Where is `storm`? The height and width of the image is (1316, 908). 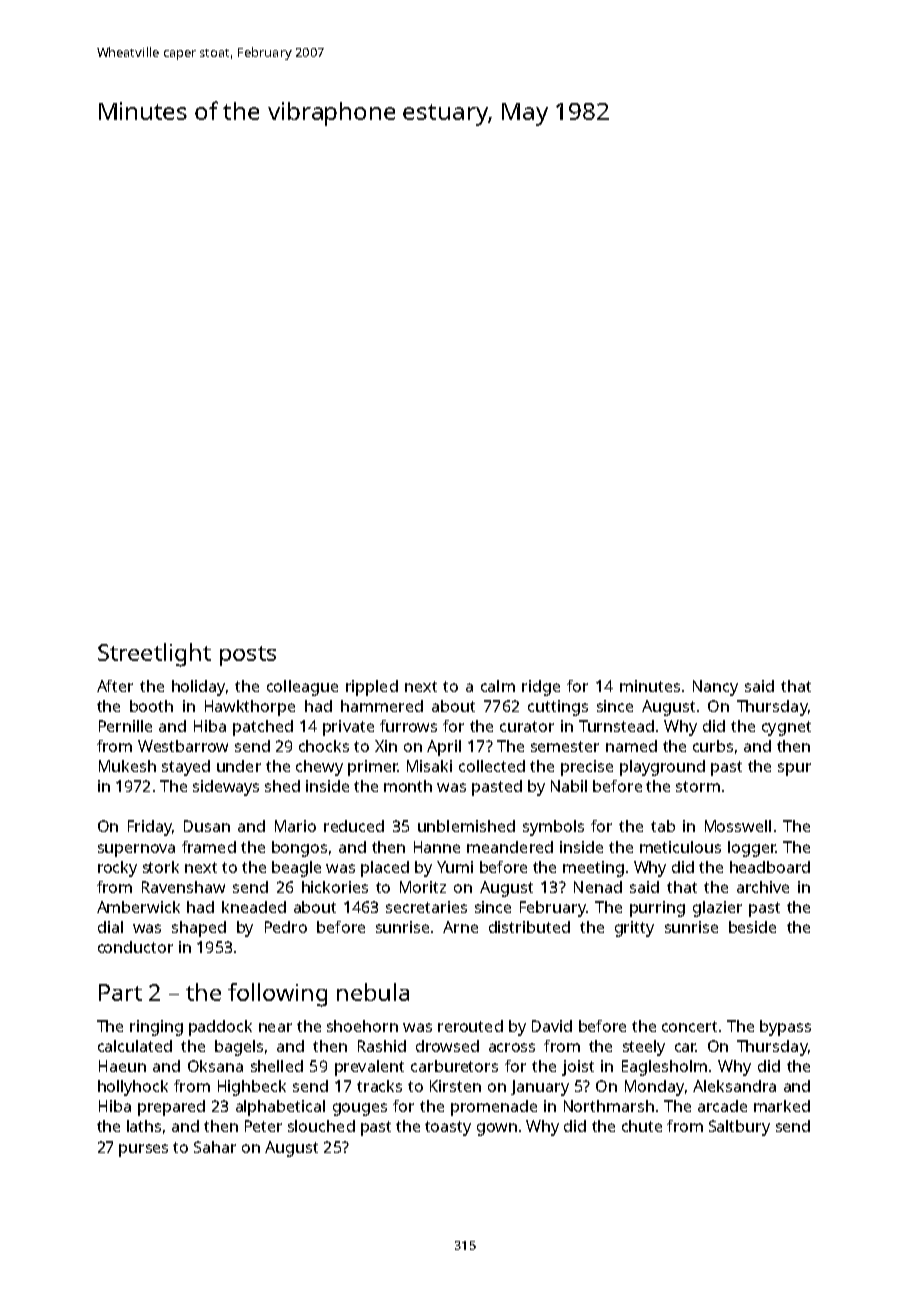 storm is located at coordinates (698, 786).
